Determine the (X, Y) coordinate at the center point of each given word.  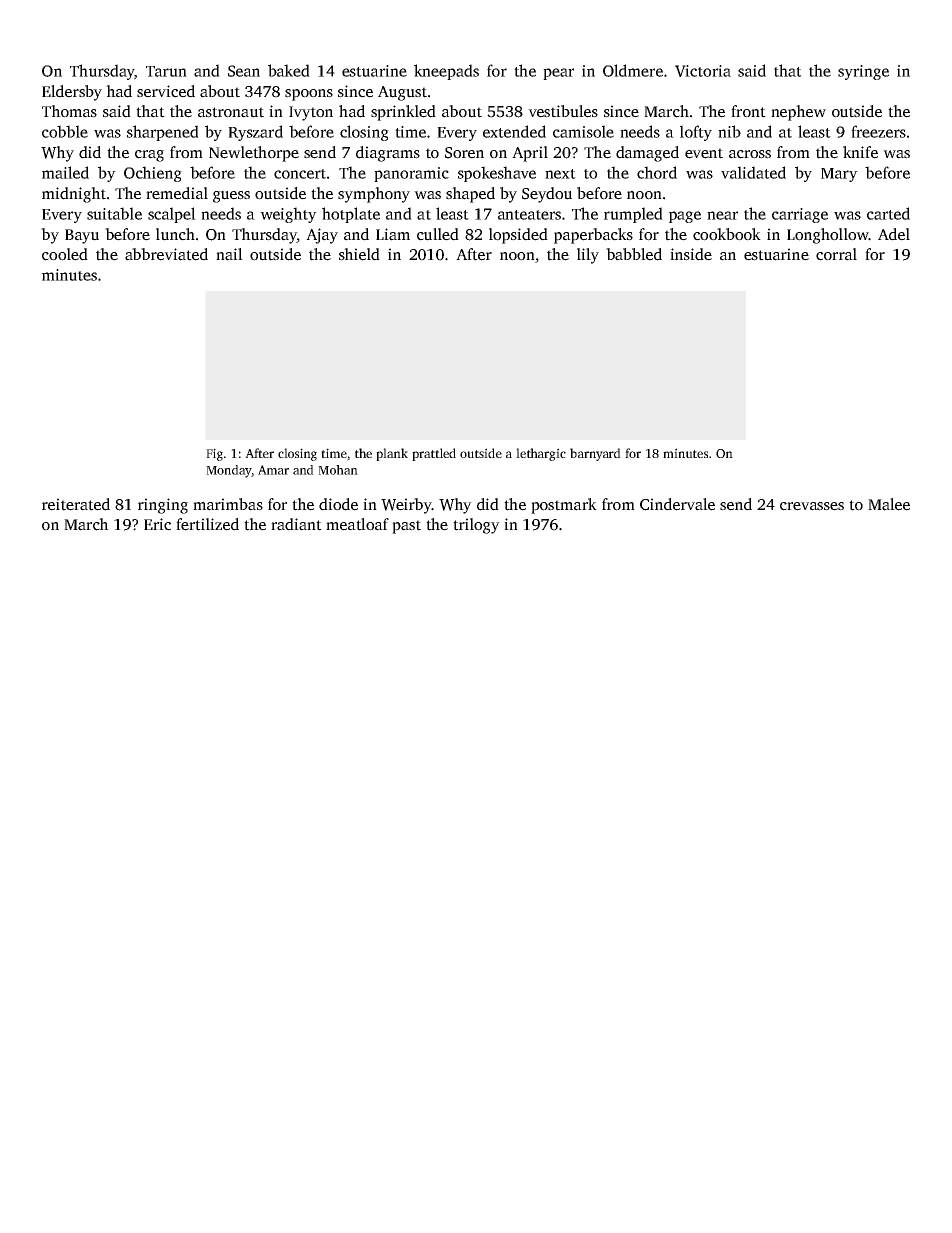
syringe (863, 72)
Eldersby (72, 93)
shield (359, 254)
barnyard (595, 454)
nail (229, 254)
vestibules (563, 111)
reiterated (76, 504)
